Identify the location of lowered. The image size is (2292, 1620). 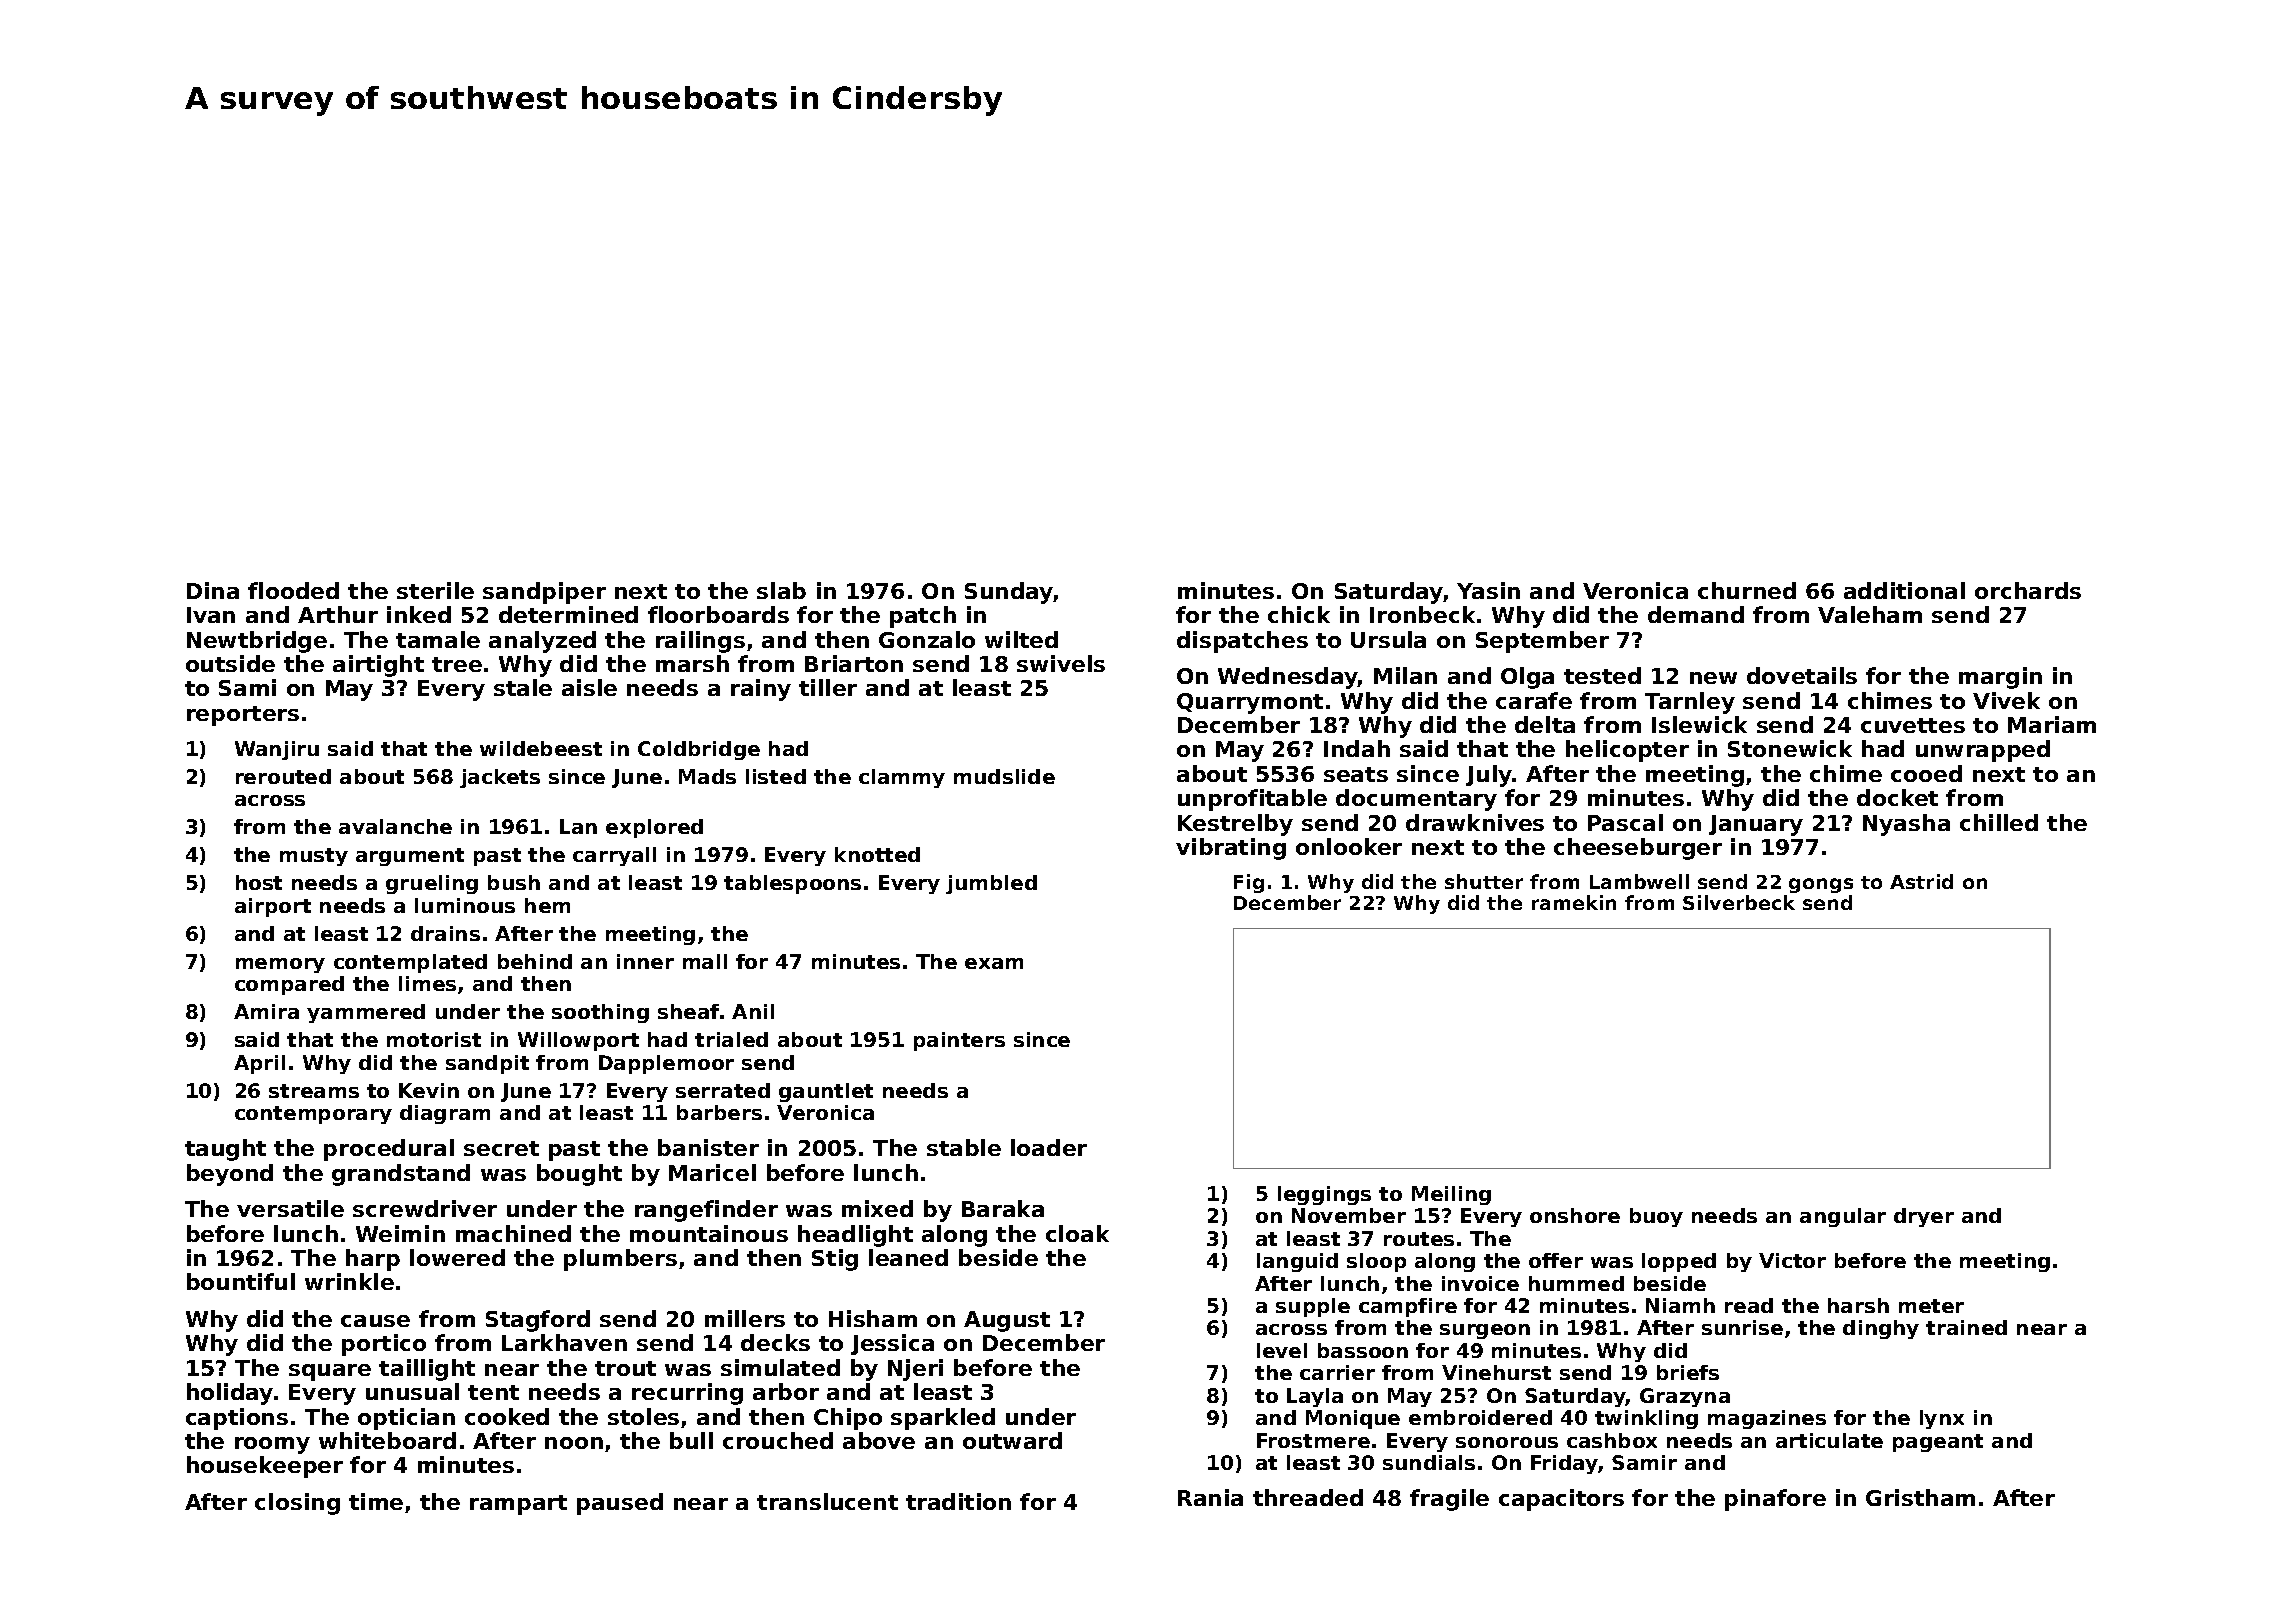
(457, 1257).
